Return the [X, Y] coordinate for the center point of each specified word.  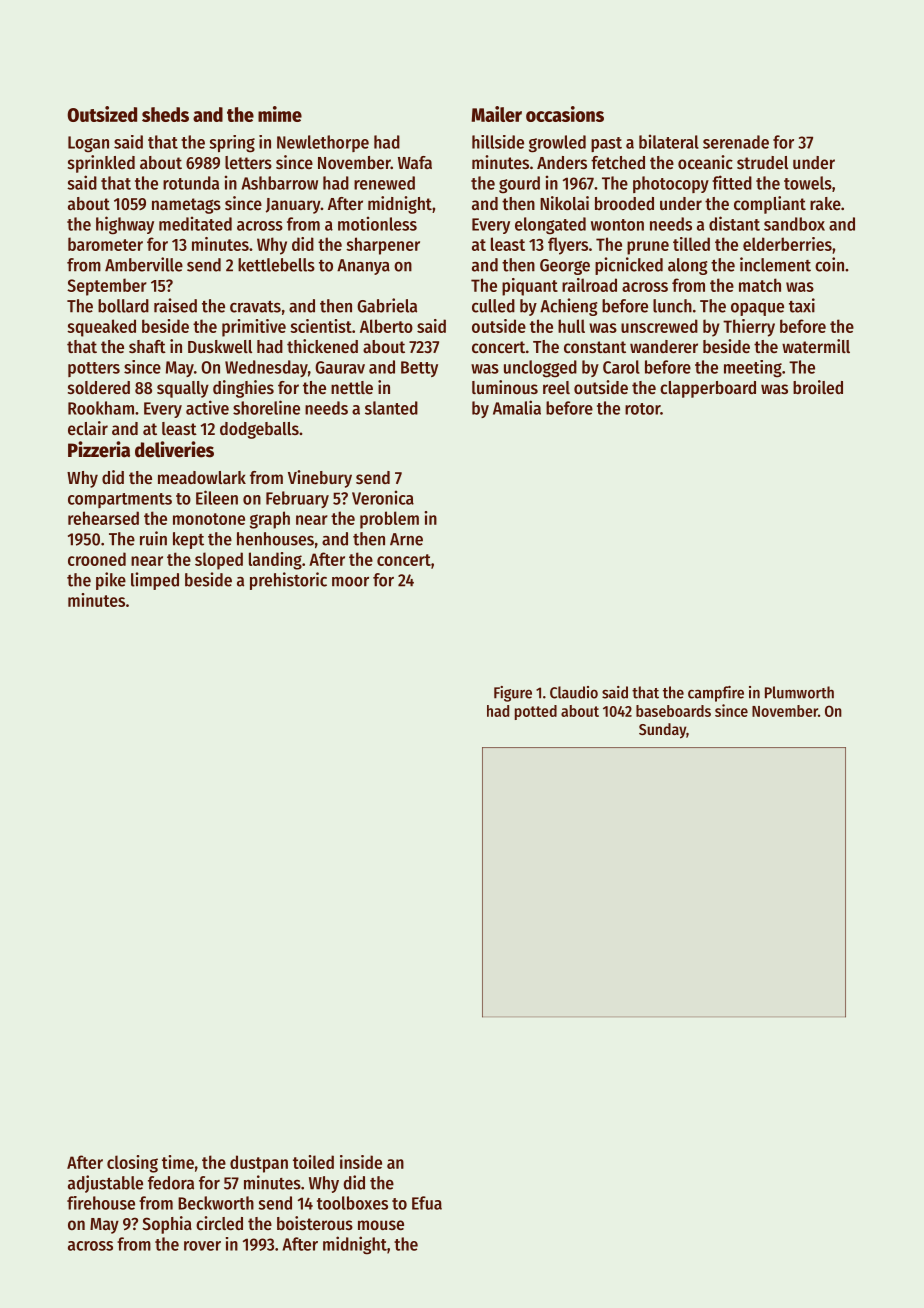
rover [202, 1246]
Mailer [496, 114]
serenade [736, 142]
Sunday [662, 731]
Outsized [102, 114]
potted [536, 712]
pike [111, 581]
